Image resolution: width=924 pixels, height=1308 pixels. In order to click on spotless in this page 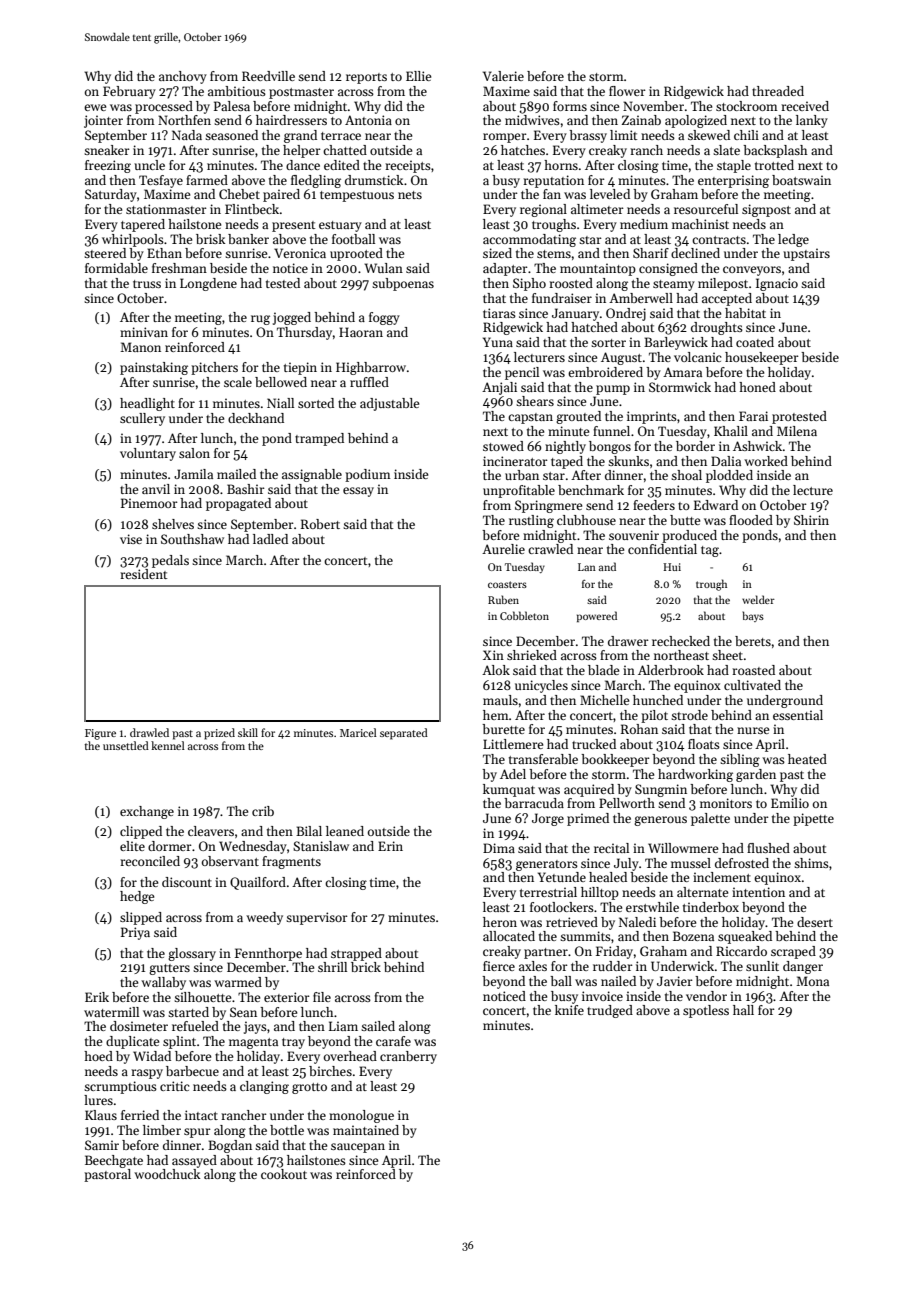, I will do `click(706, 1011)`.
